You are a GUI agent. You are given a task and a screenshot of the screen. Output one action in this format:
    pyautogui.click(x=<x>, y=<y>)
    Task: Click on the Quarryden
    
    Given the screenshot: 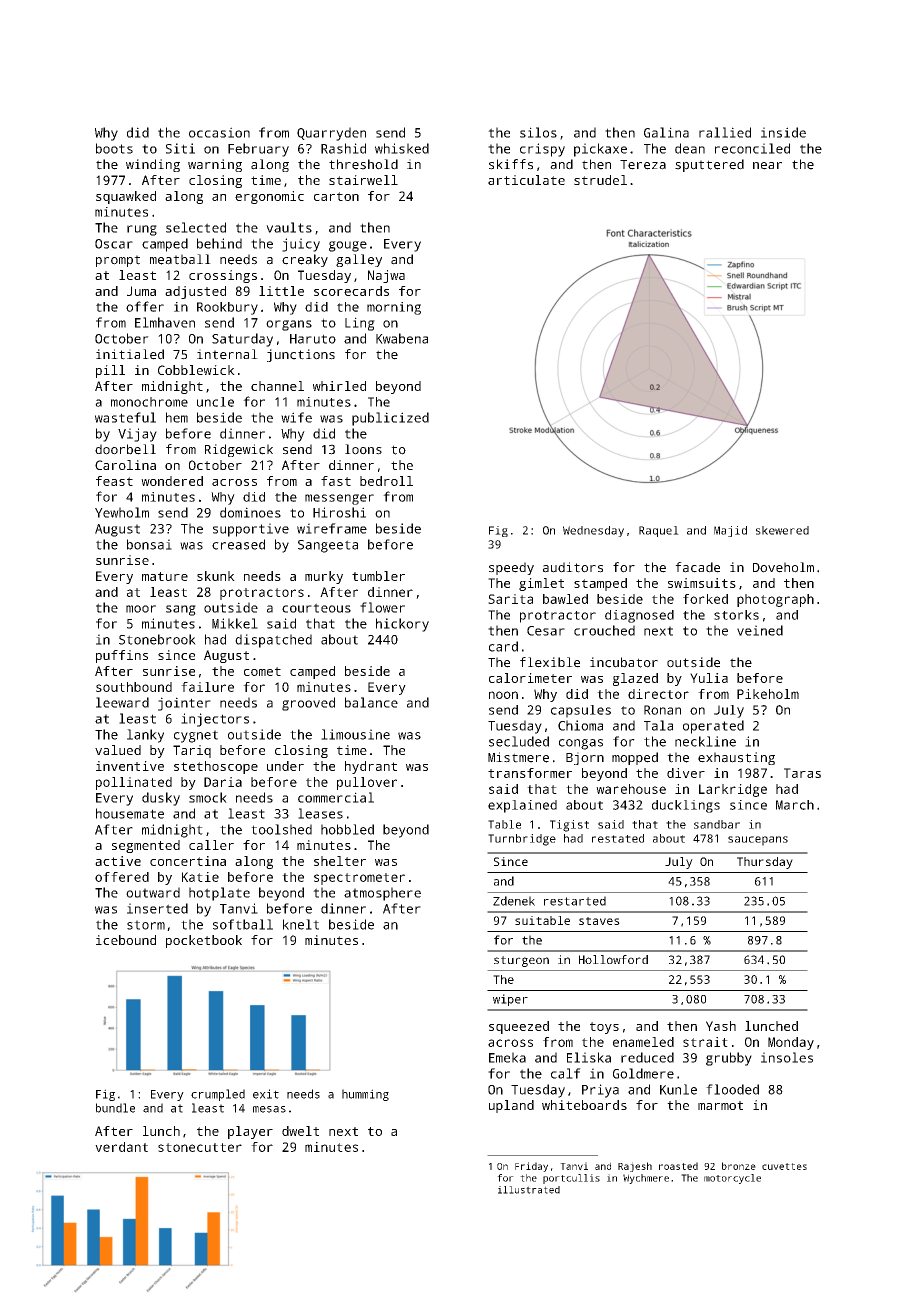 What is the action you would take?
    pyautogui.click(x=331, y=134)
